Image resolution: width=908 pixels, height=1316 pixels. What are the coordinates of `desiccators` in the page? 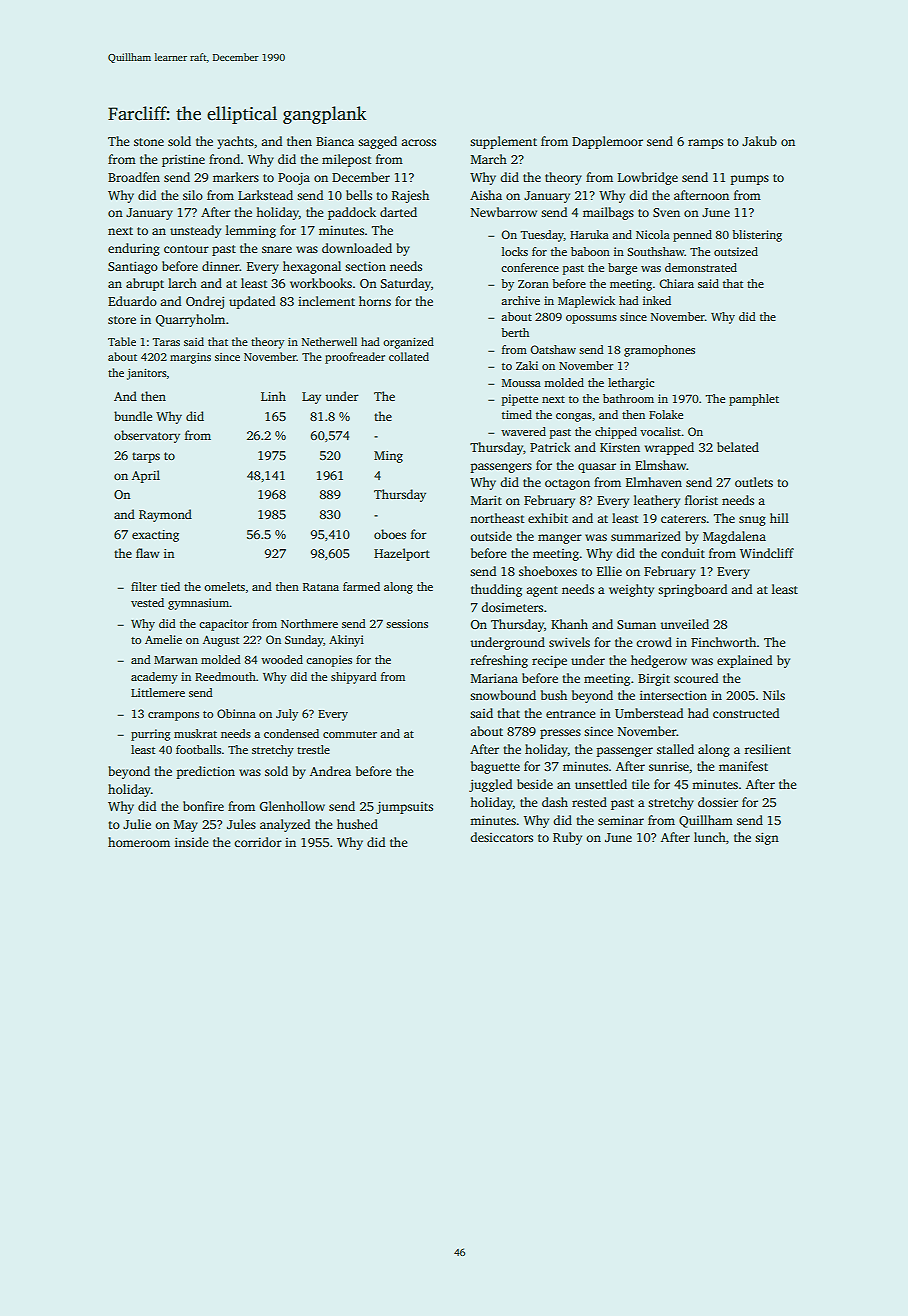 It's located at (501, 837).
